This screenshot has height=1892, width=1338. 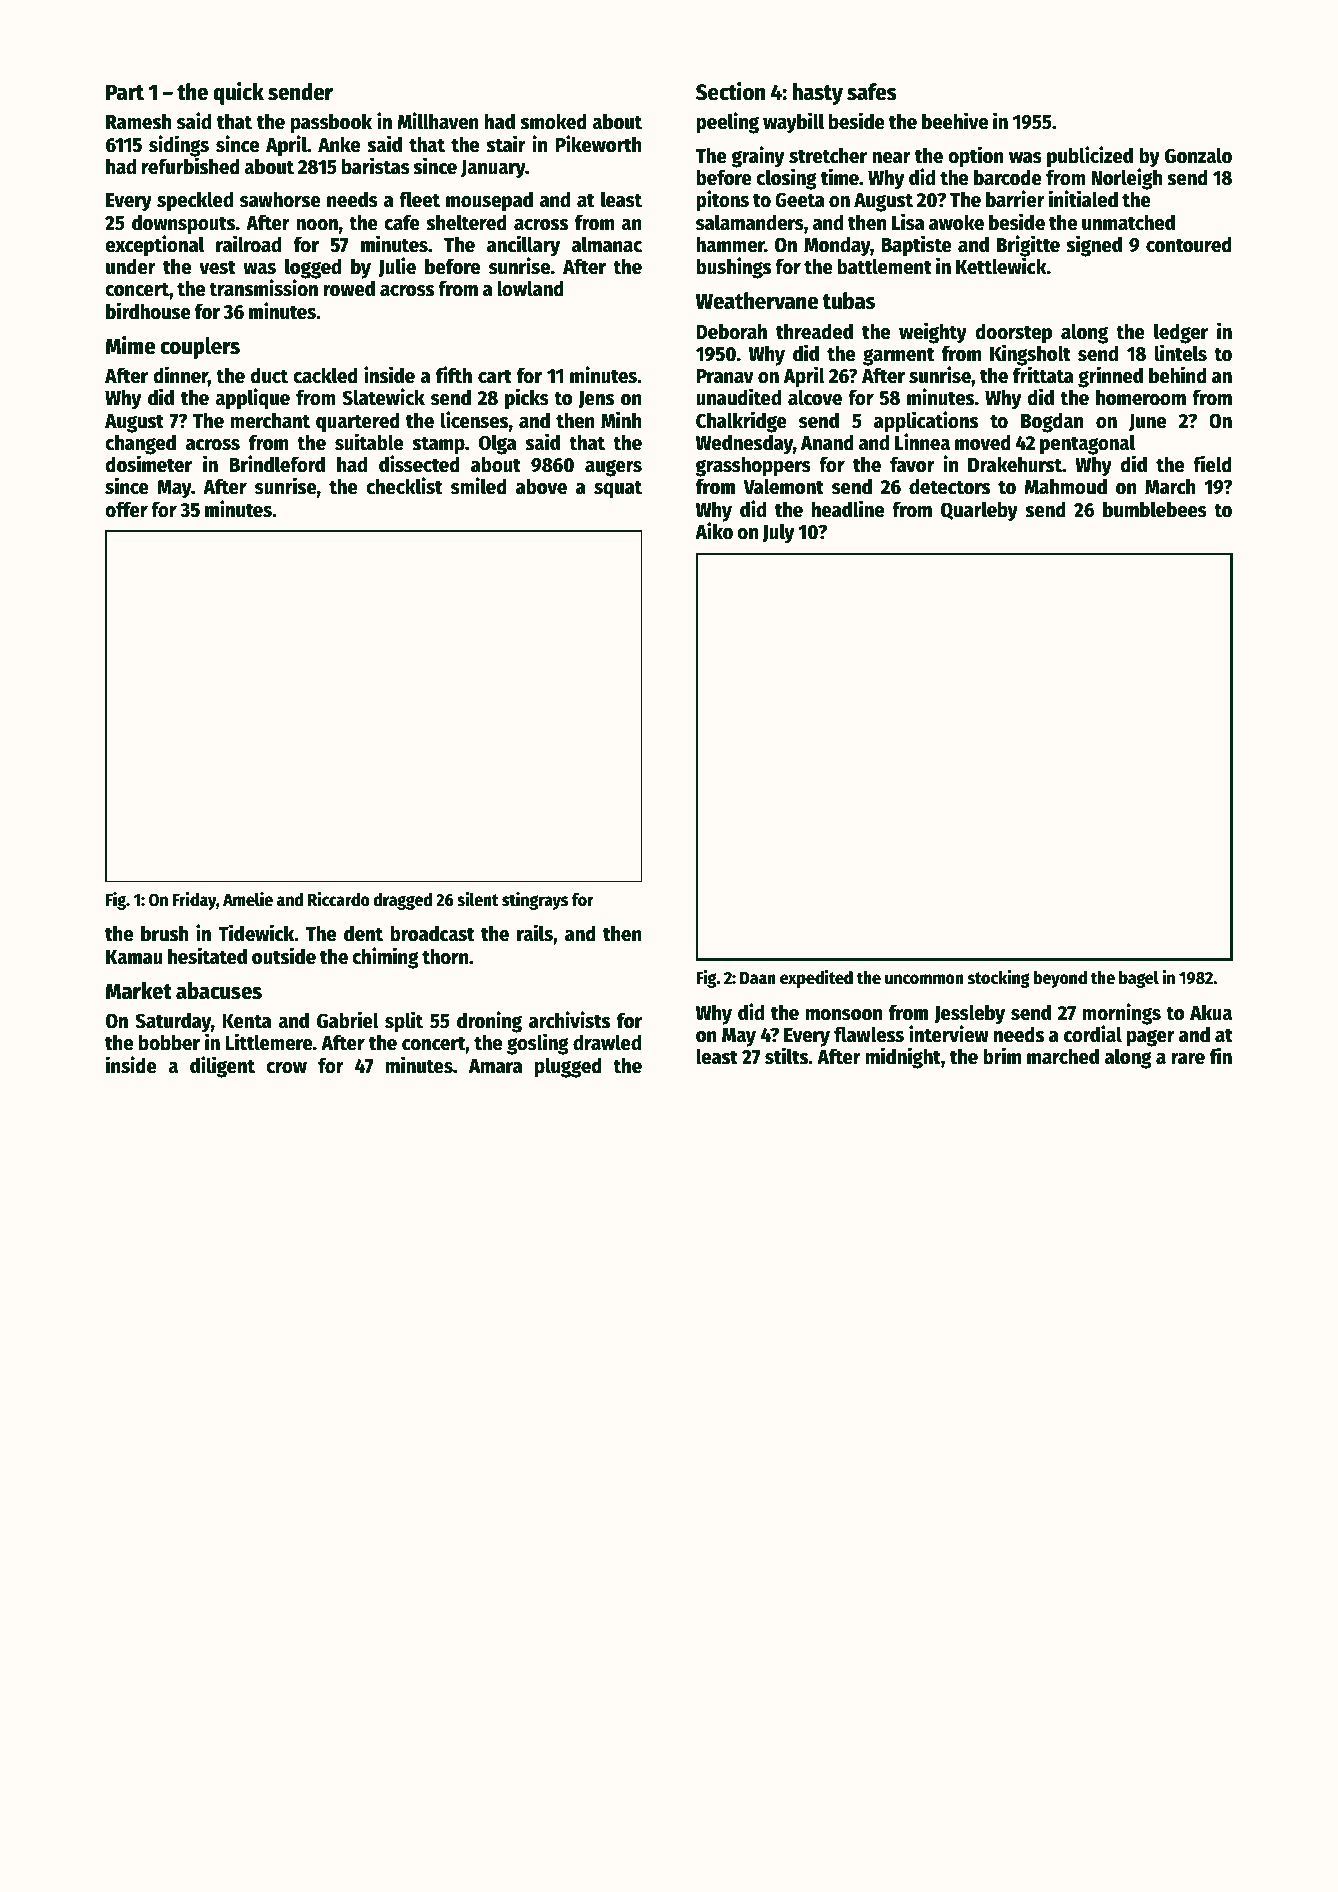 I want to click on stilts, so click(x=787, y=1056).
